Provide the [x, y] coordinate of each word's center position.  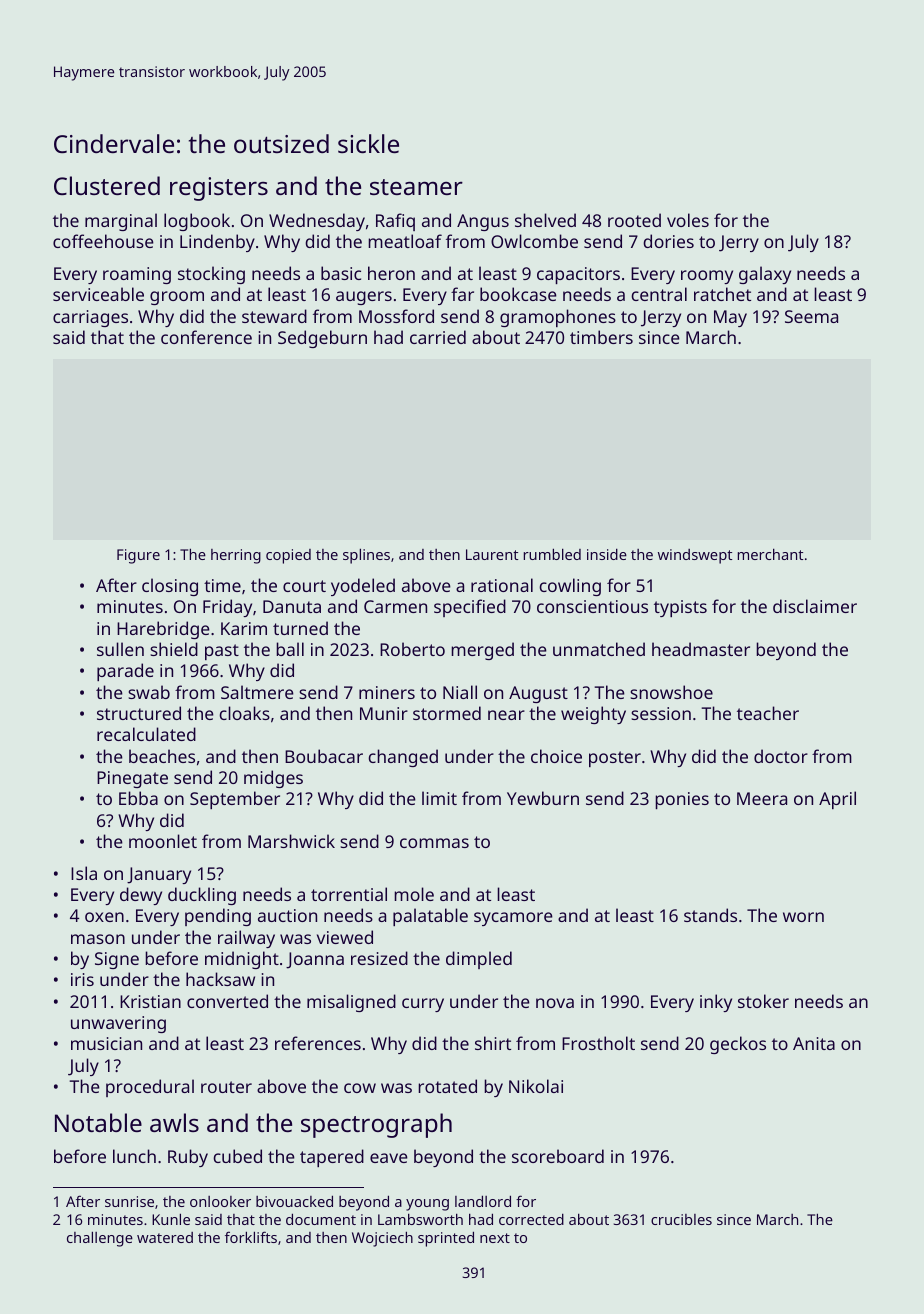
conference [206, 337]
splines [366, 556]
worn [803, 917]
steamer [416, 187]
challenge [100, 1239]
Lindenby [217, 243]
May [730, 318]
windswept [695, 556]
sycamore [513, 919]
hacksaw [220, 979]
